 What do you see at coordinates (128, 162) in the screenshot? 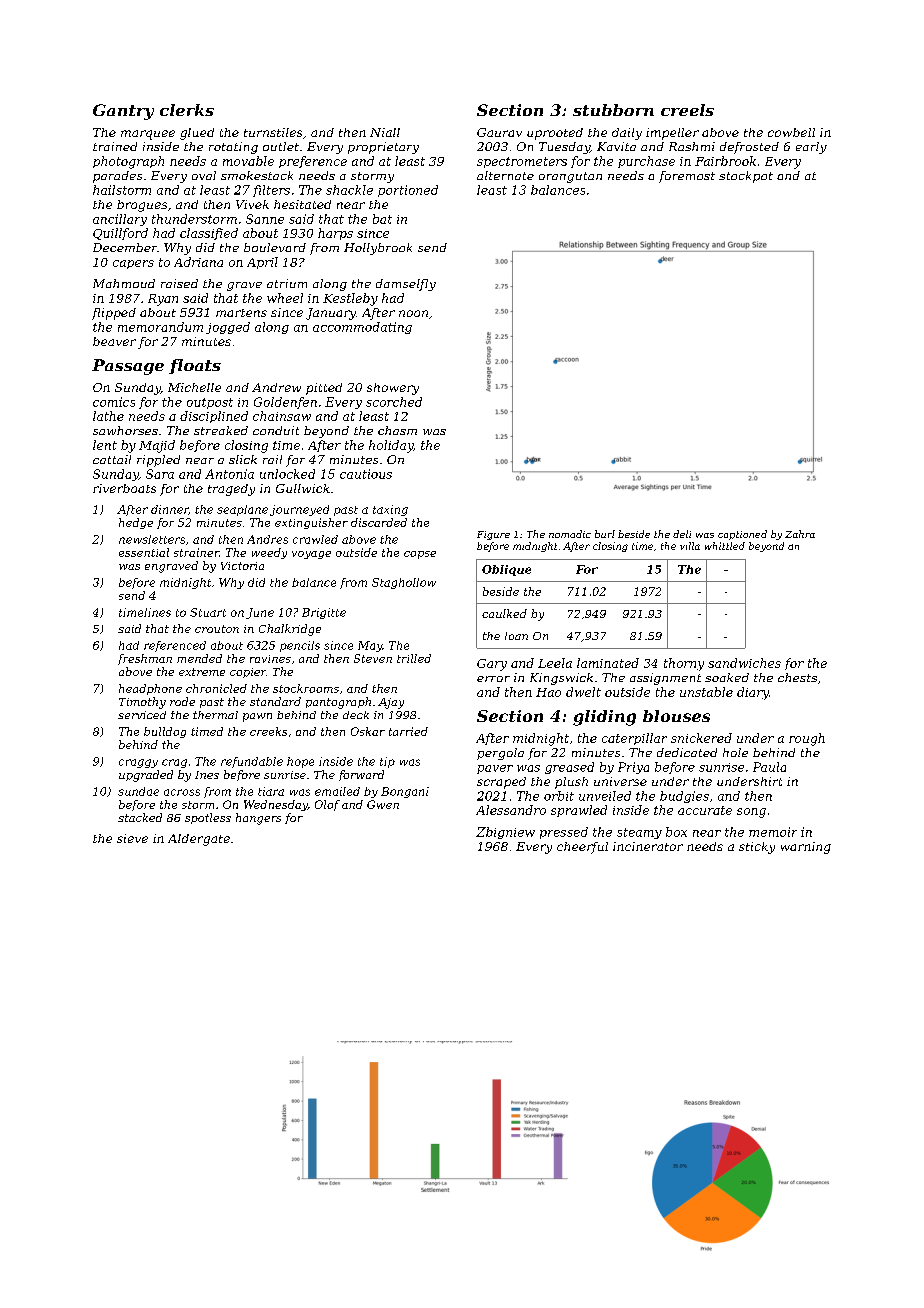
I see `photograph` at bounding box center [128, 162].
